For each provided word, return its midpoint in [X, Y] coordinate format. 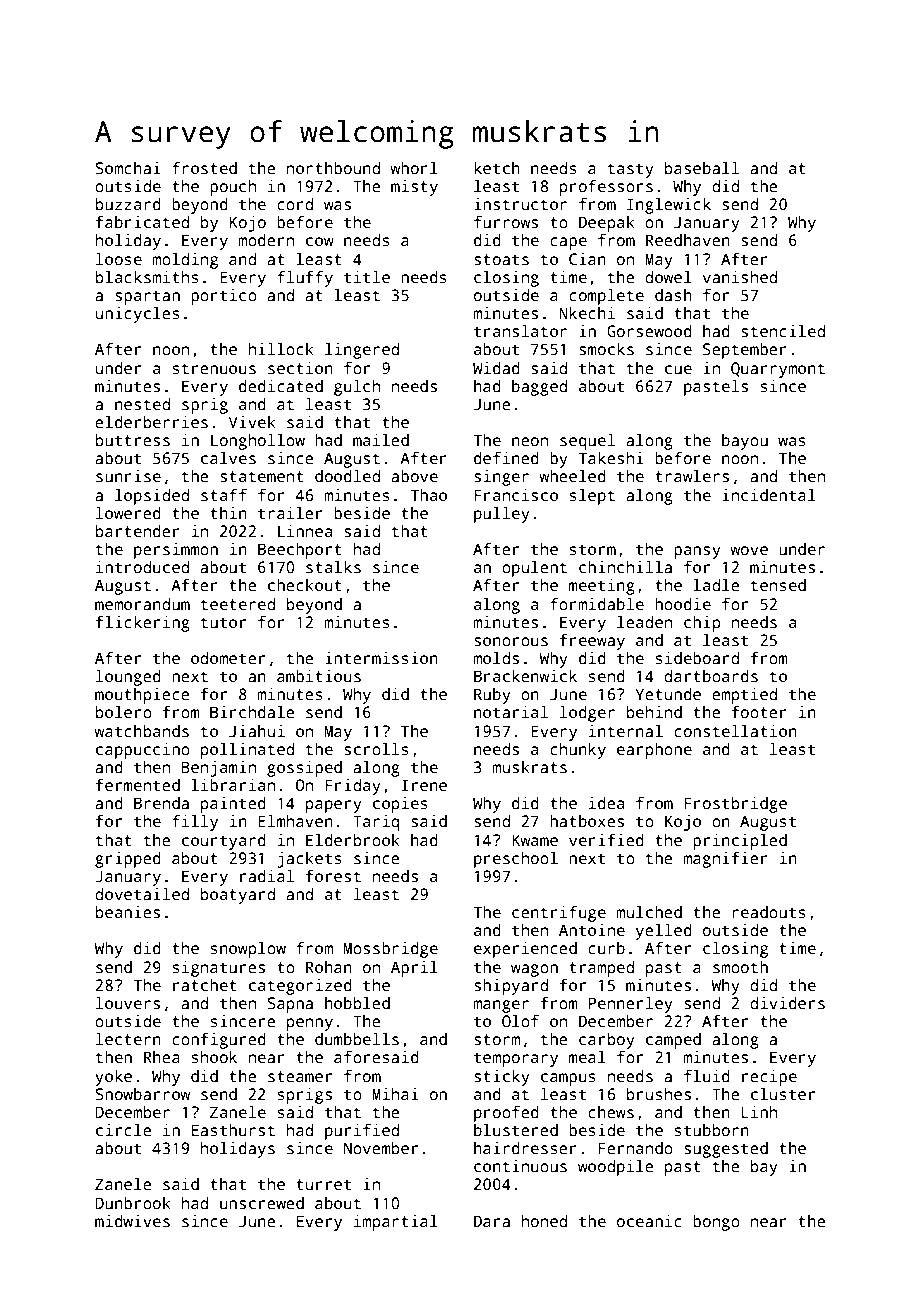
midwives [132, 1221]
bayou [745, 442]
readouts [769, 912]
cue [678, 370]
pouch [233, 188]
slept [592, 497]
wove [749, 551]
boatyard [238, 896]
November [381, 1148]
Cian [587, 259]
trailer [290, 513]
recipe [769, 1078]
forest [333, 876]
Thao [429, 495]
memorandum [142, 604]
